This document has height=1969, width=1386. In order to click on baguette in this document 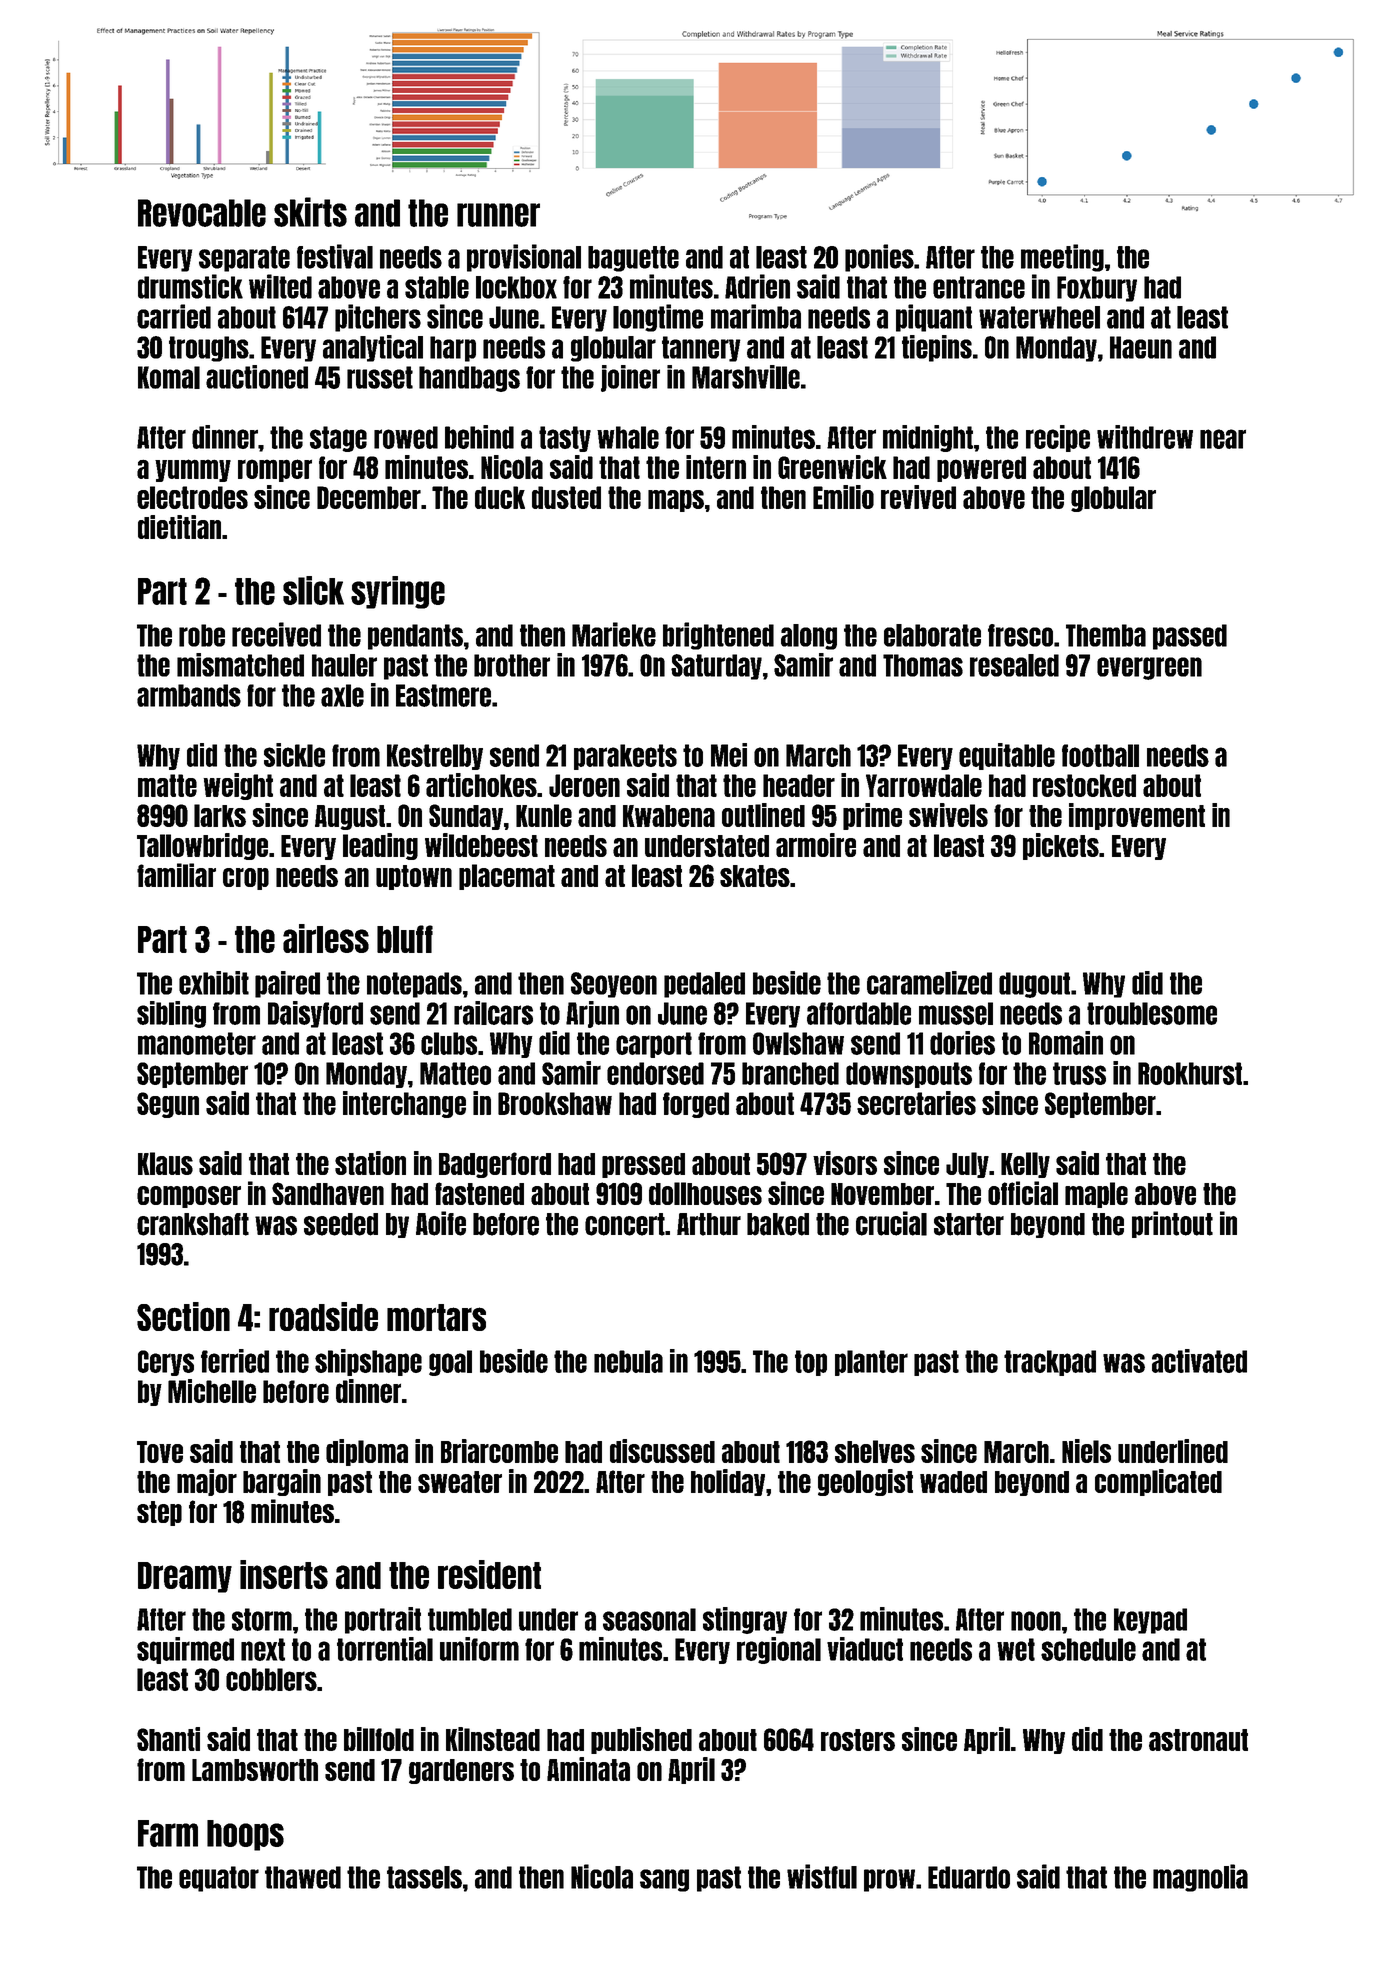, I will do `click(633, 259)`.
